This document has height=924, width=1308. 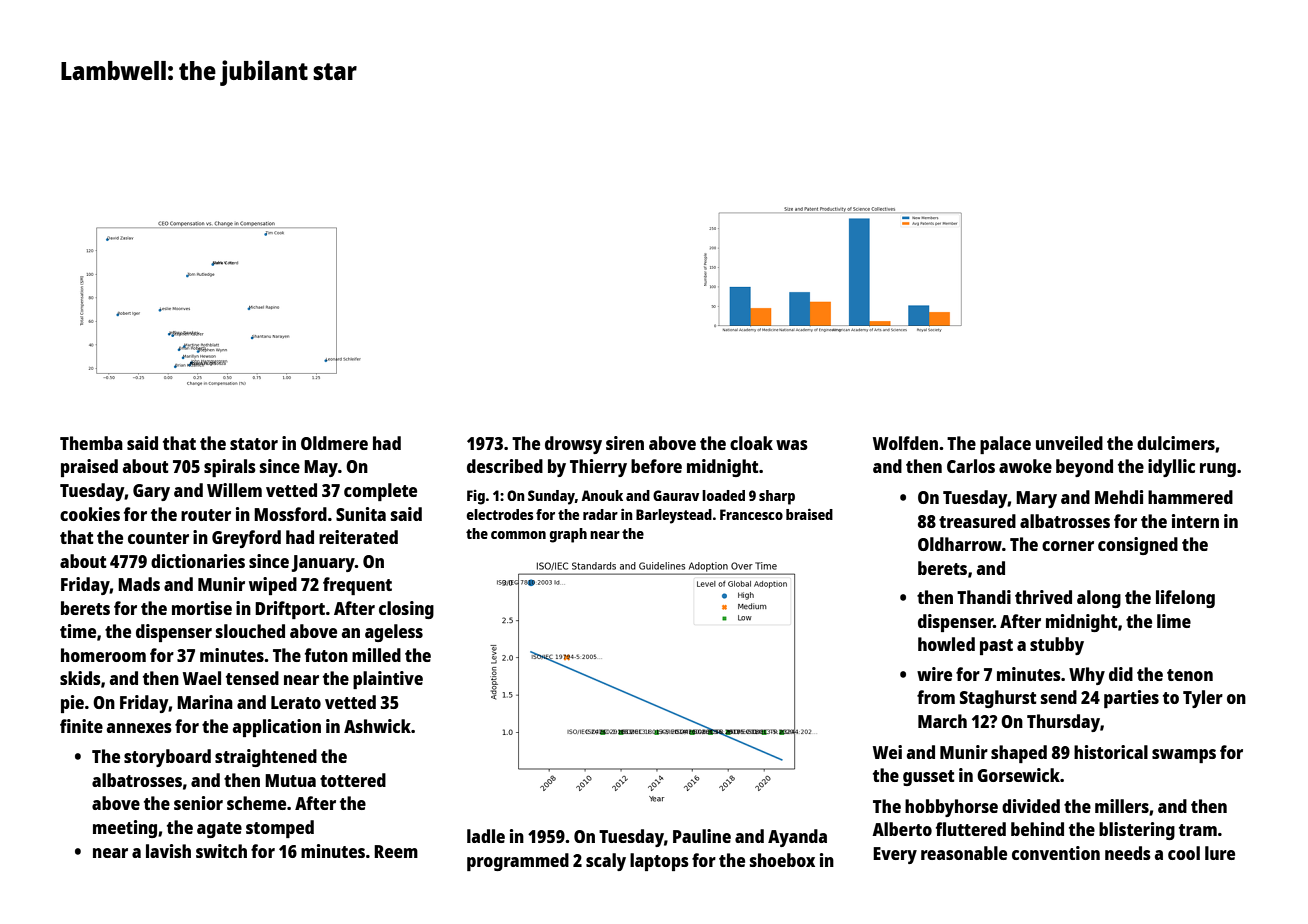 What do you see at coordinates (929, 778) in the document?
I see `gusset` at bounding box center [929, 778].
